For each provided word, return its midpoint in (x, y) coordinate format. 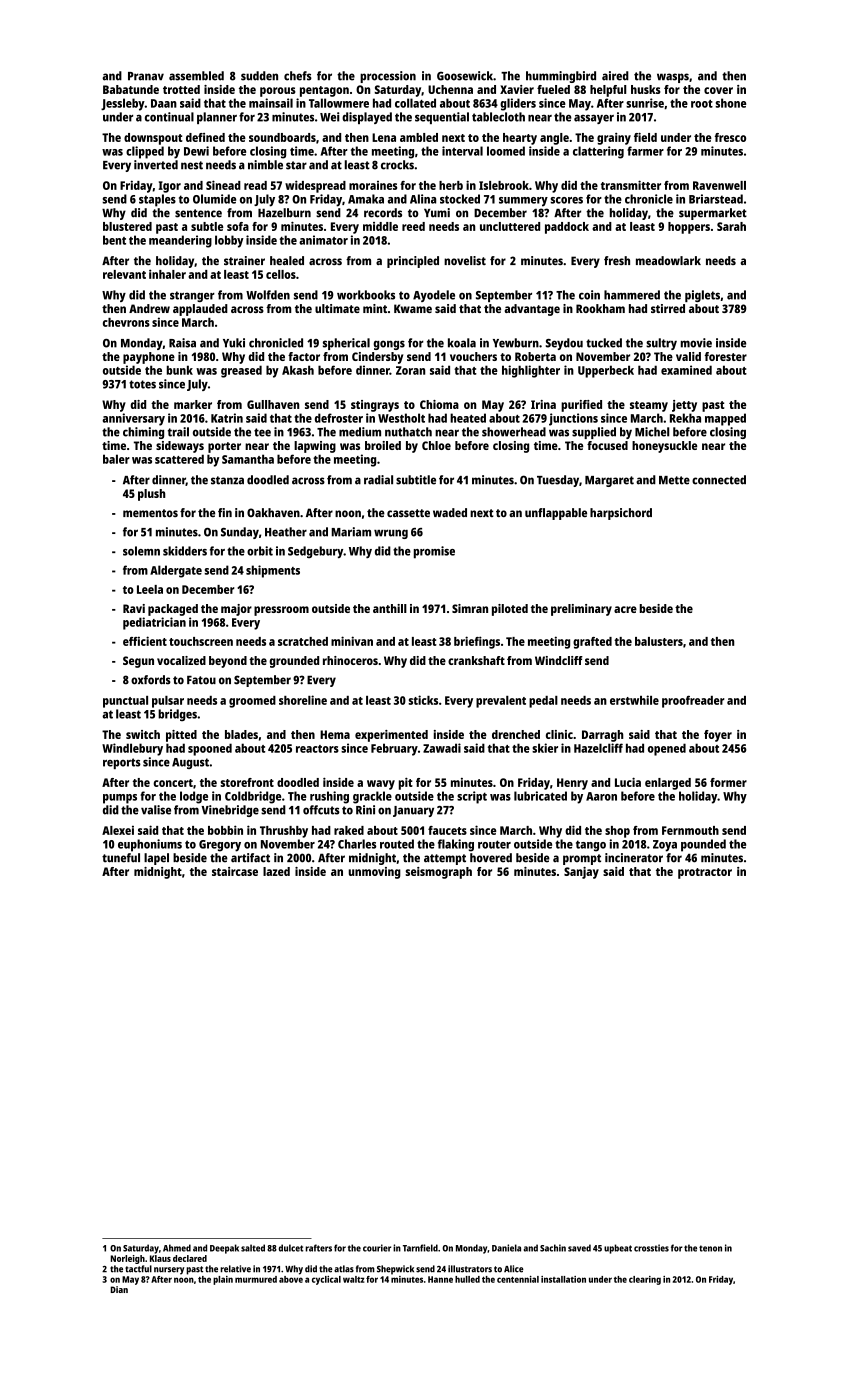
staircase (235, 871)
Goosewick (465, 76)
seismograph (438, 873)
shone (730, 103)
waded (450, 512)
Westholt (401, 418)
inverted (156, 165)
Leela (150, 589)
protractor (705, 873)
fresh (617, 260)
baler (116, 459)
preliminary (581, 610)
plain (223, 1280)
